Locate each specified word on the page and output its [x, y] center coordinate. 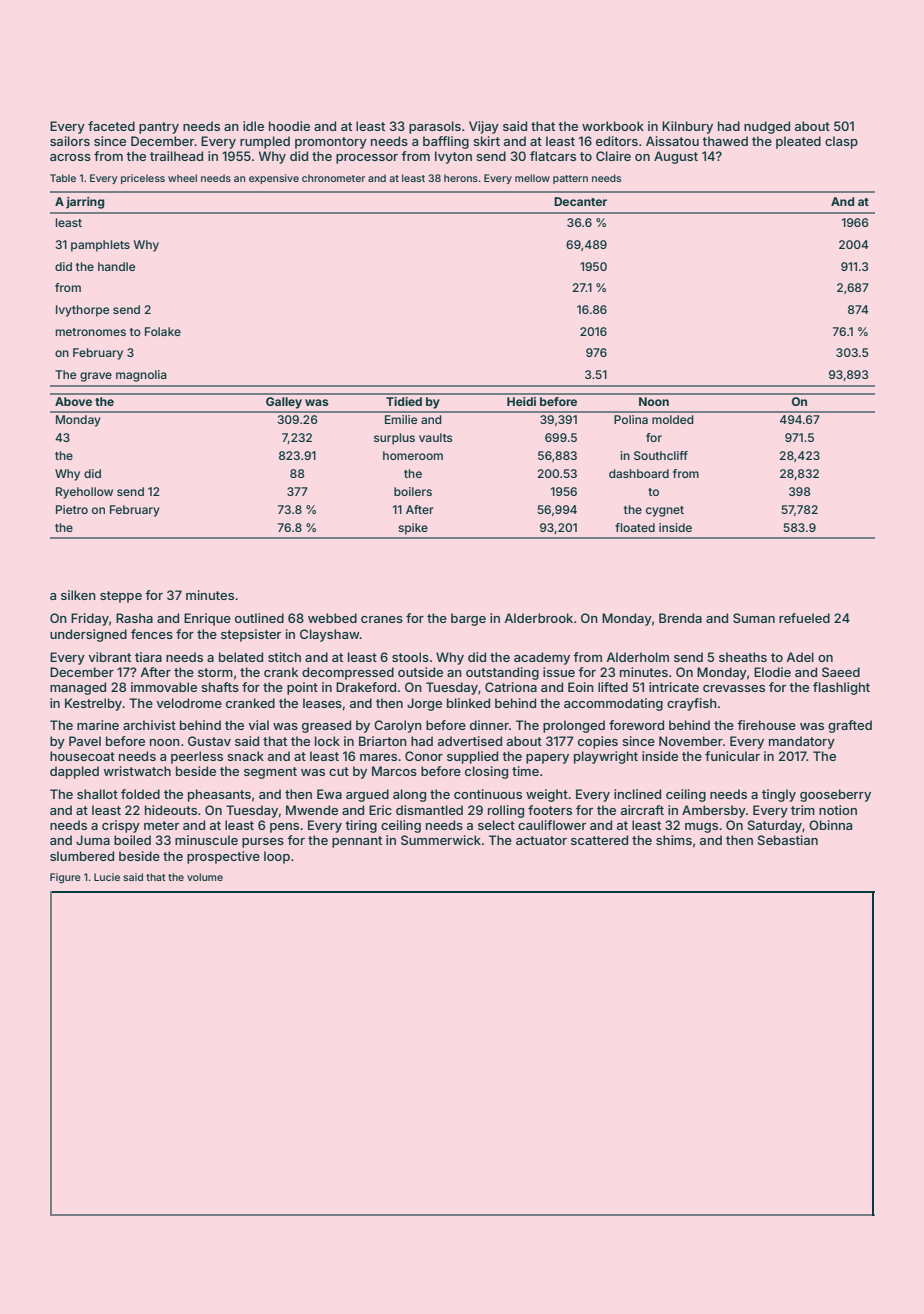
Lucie [107, 877]
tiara [148, 657]
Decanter [580, 201]
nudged [767, 127]
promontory [331, 143]
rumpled [265, 142]
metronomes [91, 332]
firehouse [766, 725]
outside [420, 672]
